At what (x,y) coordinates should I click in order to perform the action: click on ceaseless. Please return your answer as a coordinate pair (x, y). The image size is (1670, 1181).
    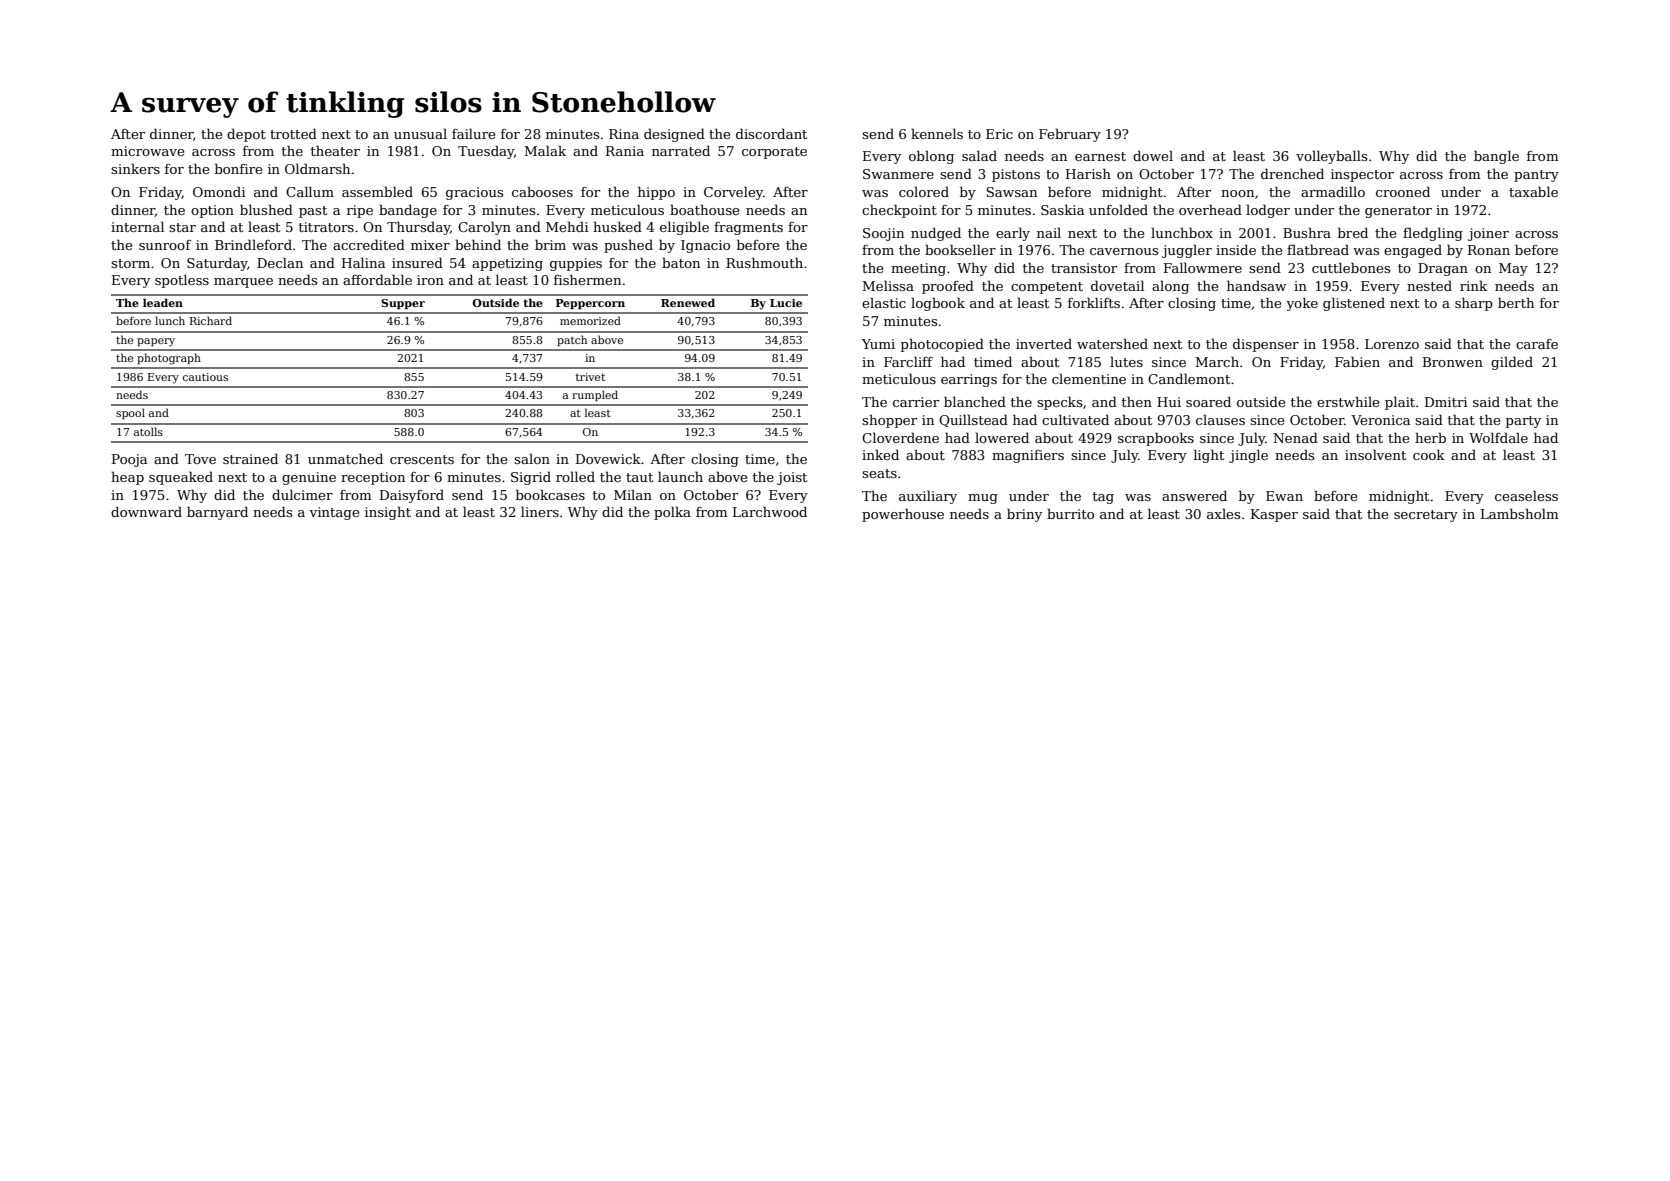
    Looking at the image, I should click on (1526, 495).
